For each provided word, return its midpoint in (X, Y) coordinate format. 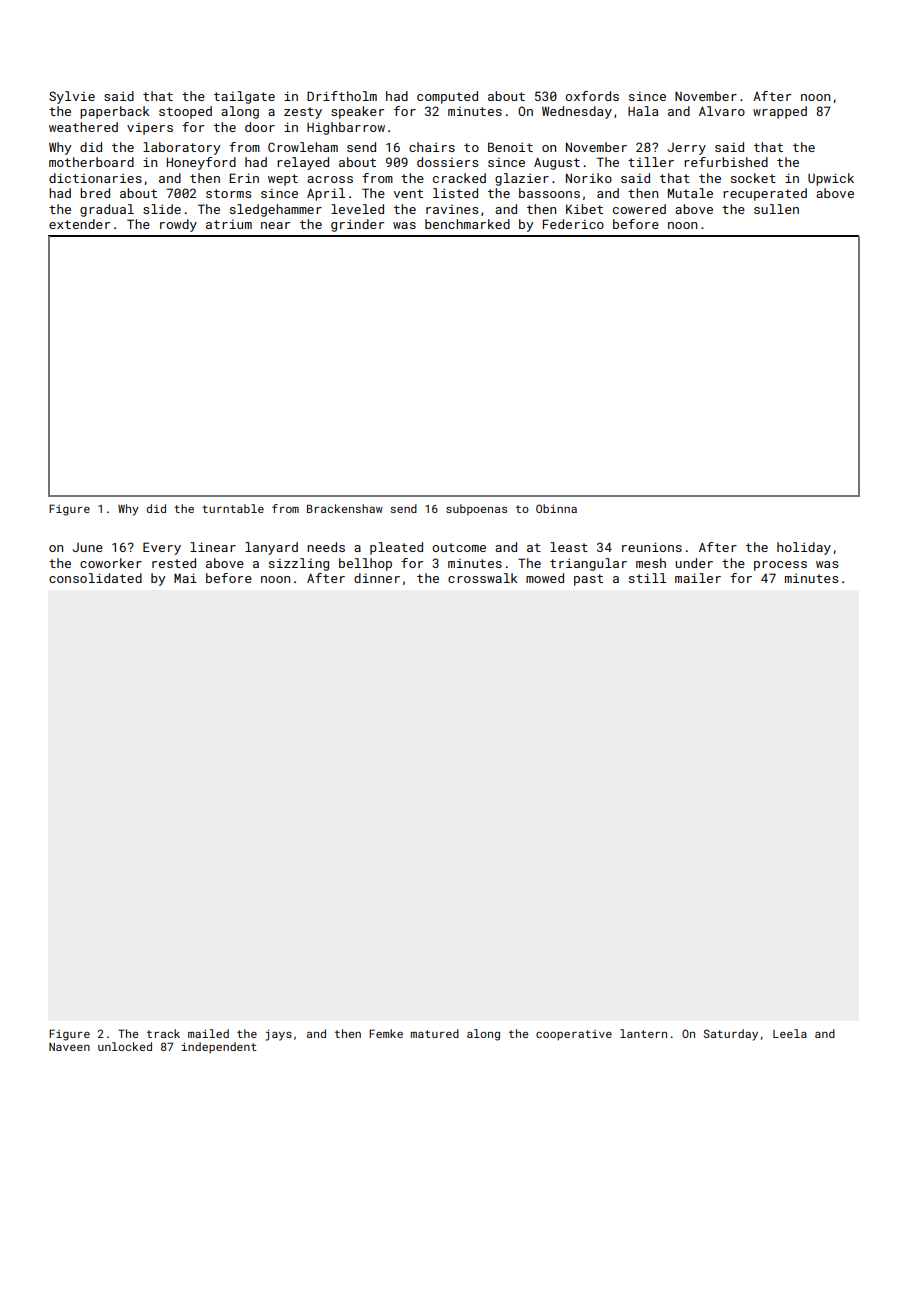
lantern (643, 1033)
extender (79, 224)
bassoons (549, 193)
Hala (643, 111)
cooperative (574, 1035)
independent (219, 1048)
